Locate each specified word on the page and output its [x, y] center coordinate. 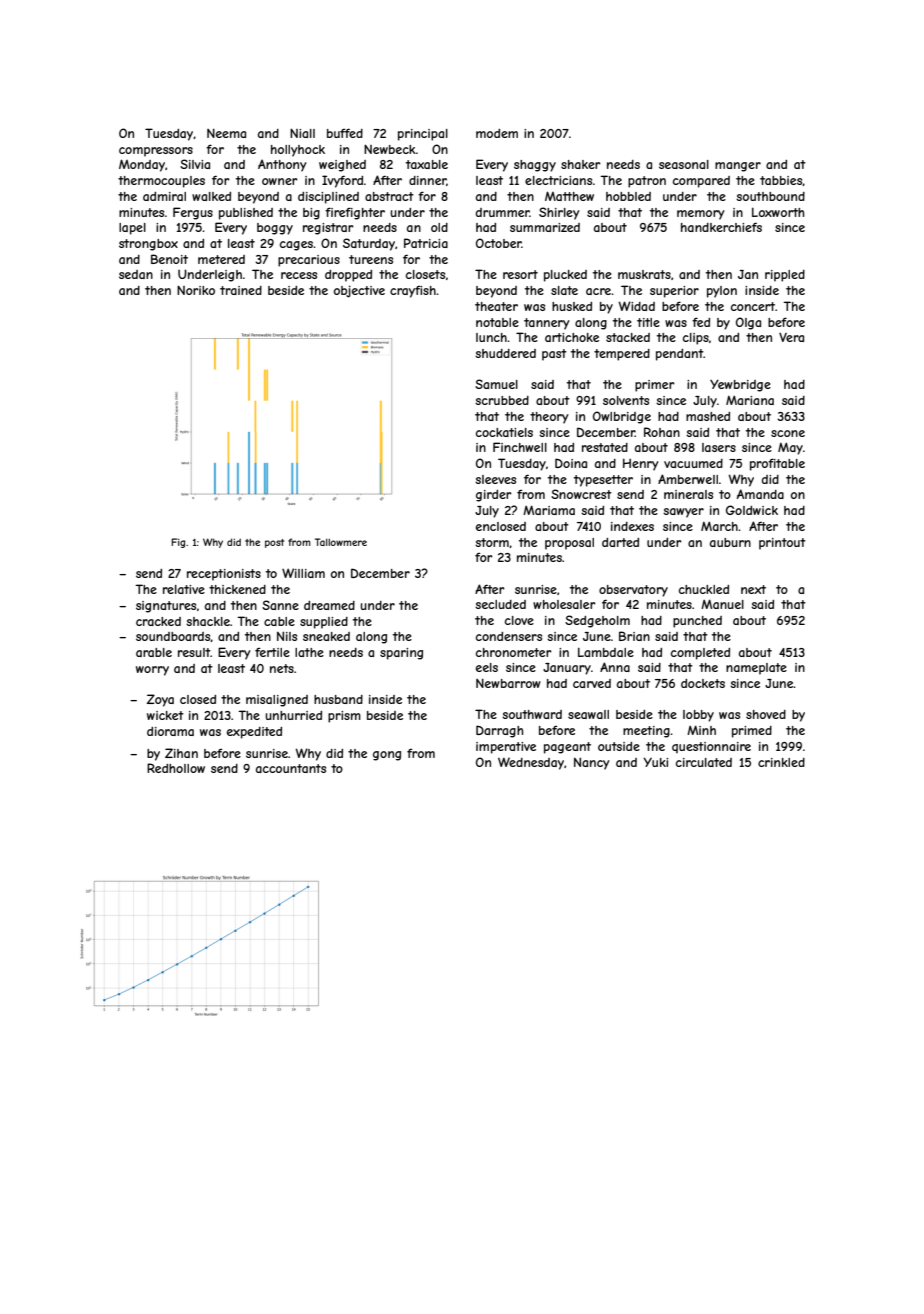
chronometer [514, 652]
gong [387, 756]
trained [241, 290]
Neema [226, 133]
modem [497, 133]
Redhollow [176, 768]
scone [788, 433]
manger [738, 167]
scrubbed [502, 400]
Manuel [722, 604]
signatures [166, 607]
